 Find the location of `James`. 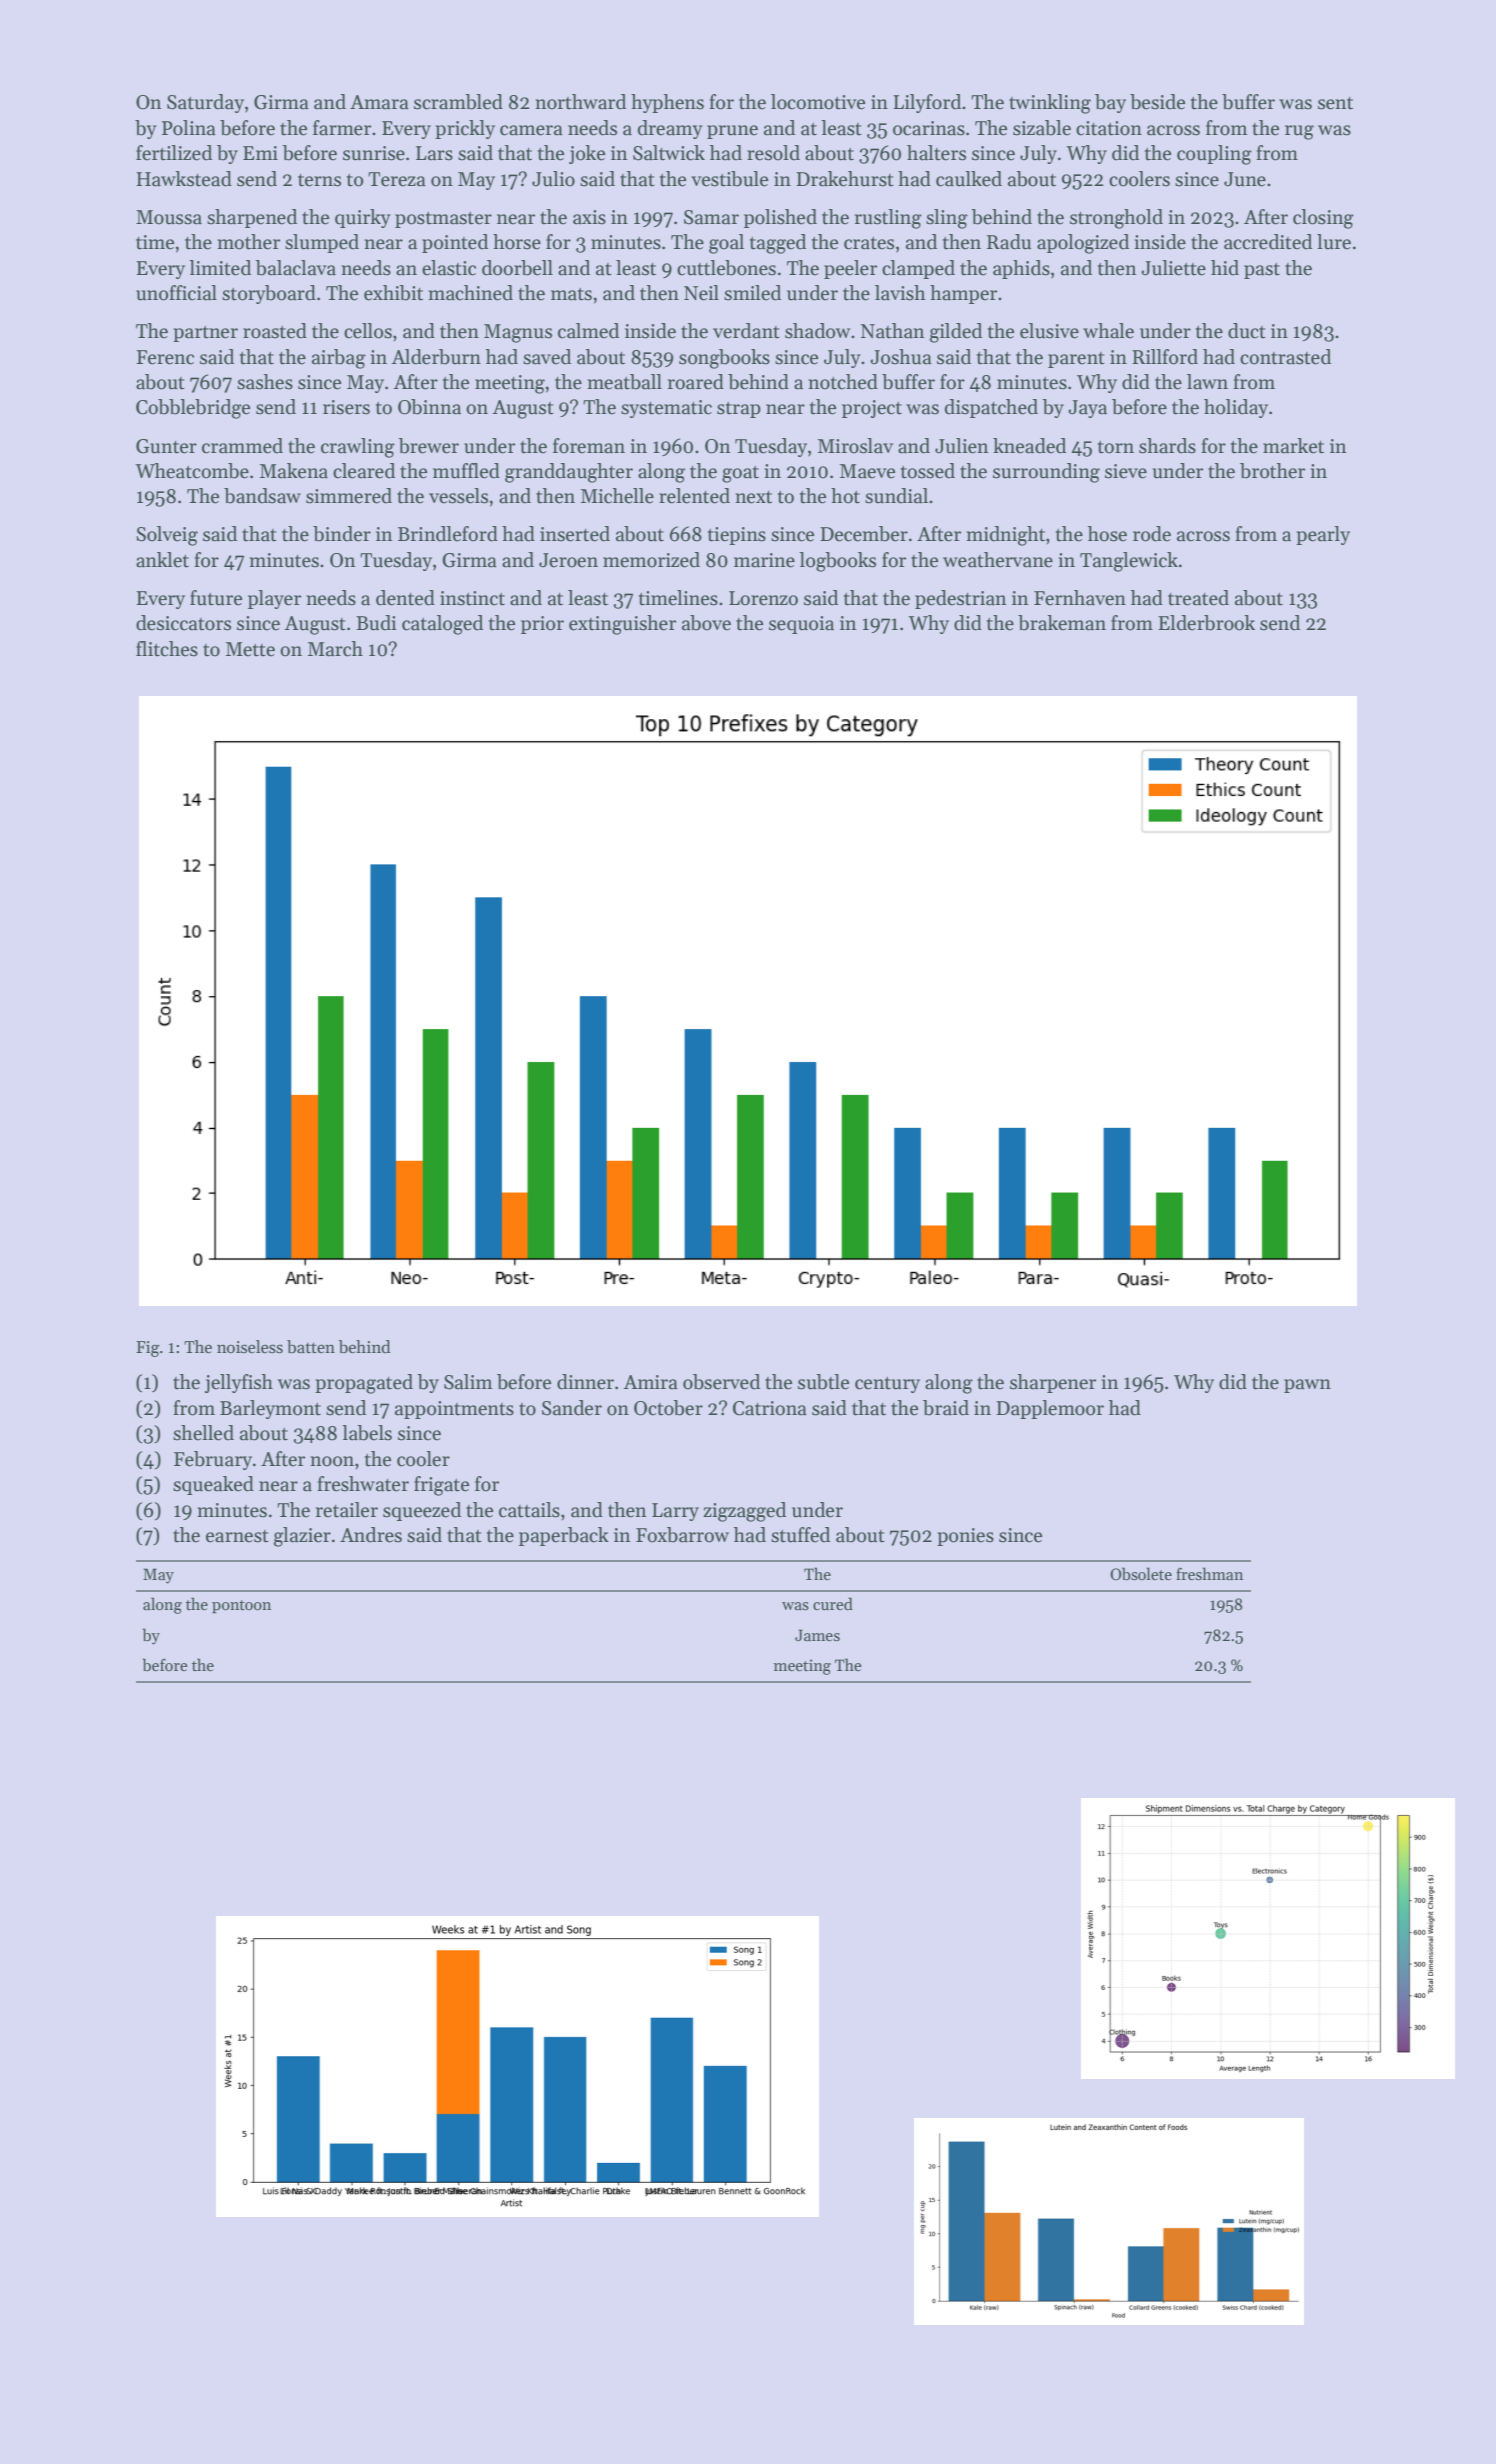

James is located at coordinates (817, 1635).
